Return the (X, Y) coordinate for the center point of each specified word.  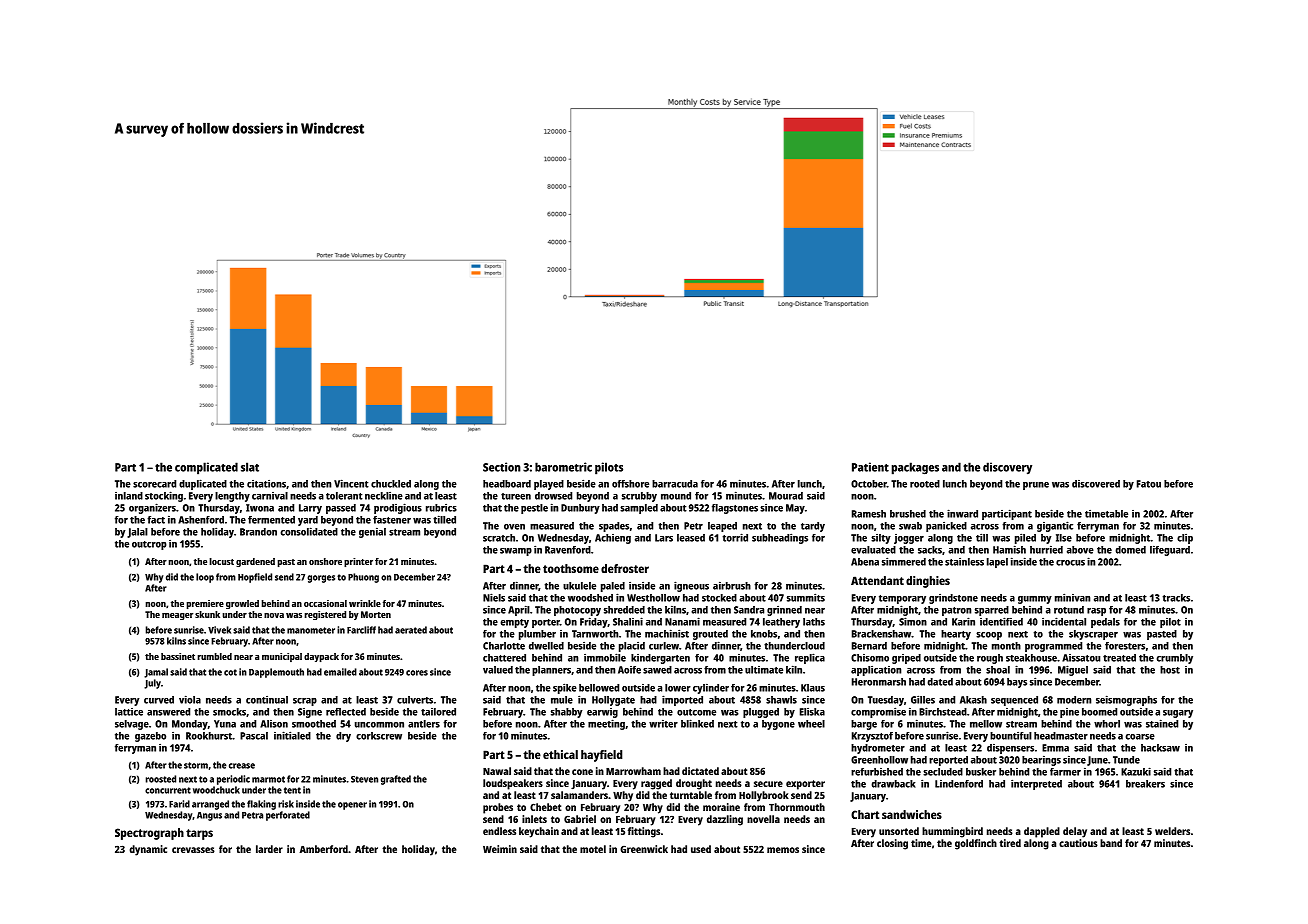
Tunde (1126, 760)
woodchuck (216, 790)
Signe (310, 713)
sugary (1178, 714)
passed (341, 509)
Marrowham (633, 771)
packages (915, 468)
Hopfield (255, 578)
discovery (1007, 468)
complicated (206, 468)
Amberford (324, 849)
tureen (516, 496)
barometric (563, 467)
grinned (784, 611)
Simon (913, 621)
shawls (781, 700)
